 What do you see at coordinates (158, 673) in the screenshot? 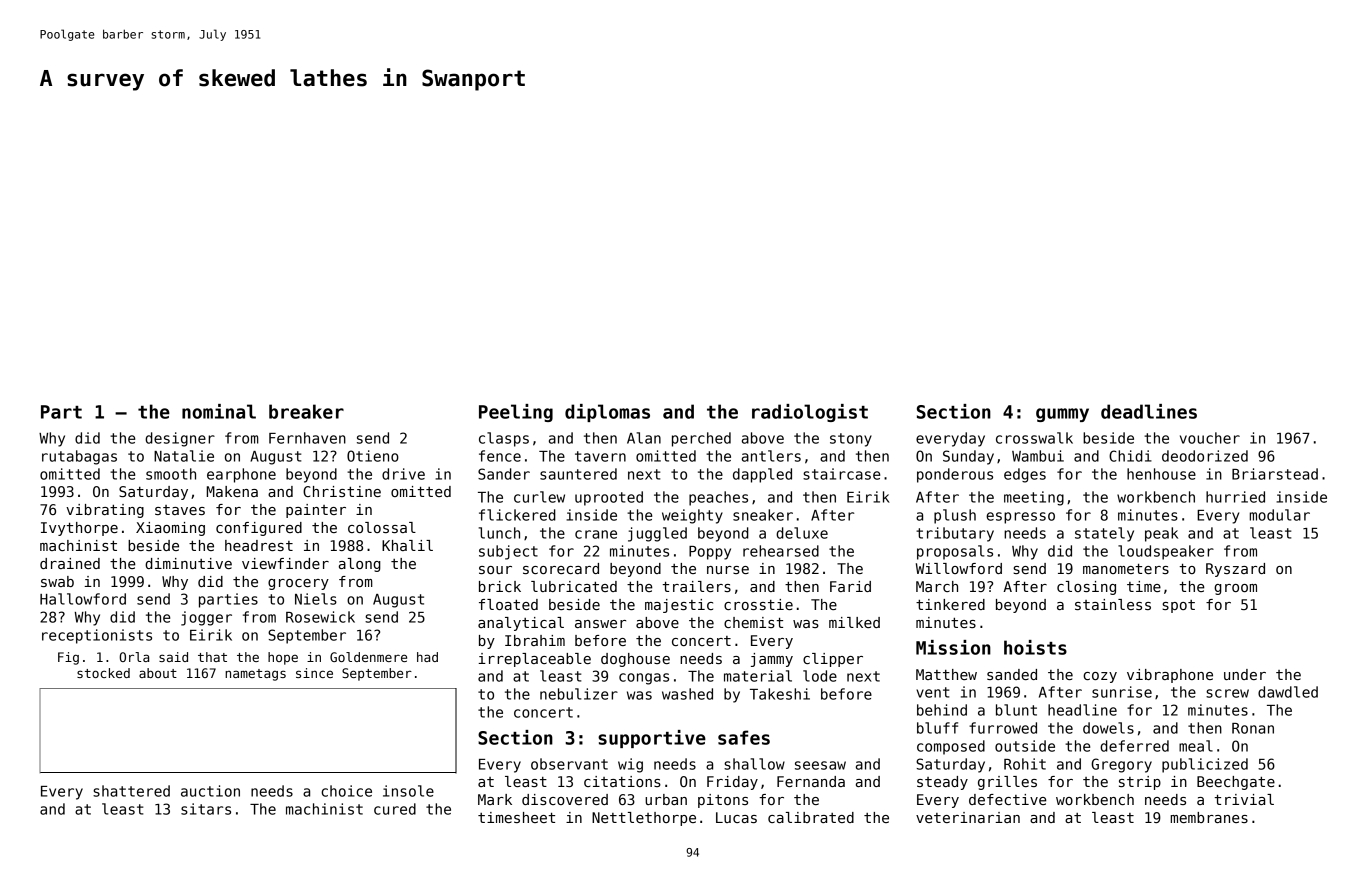
I see `about` at bounding box center [158, 673].
